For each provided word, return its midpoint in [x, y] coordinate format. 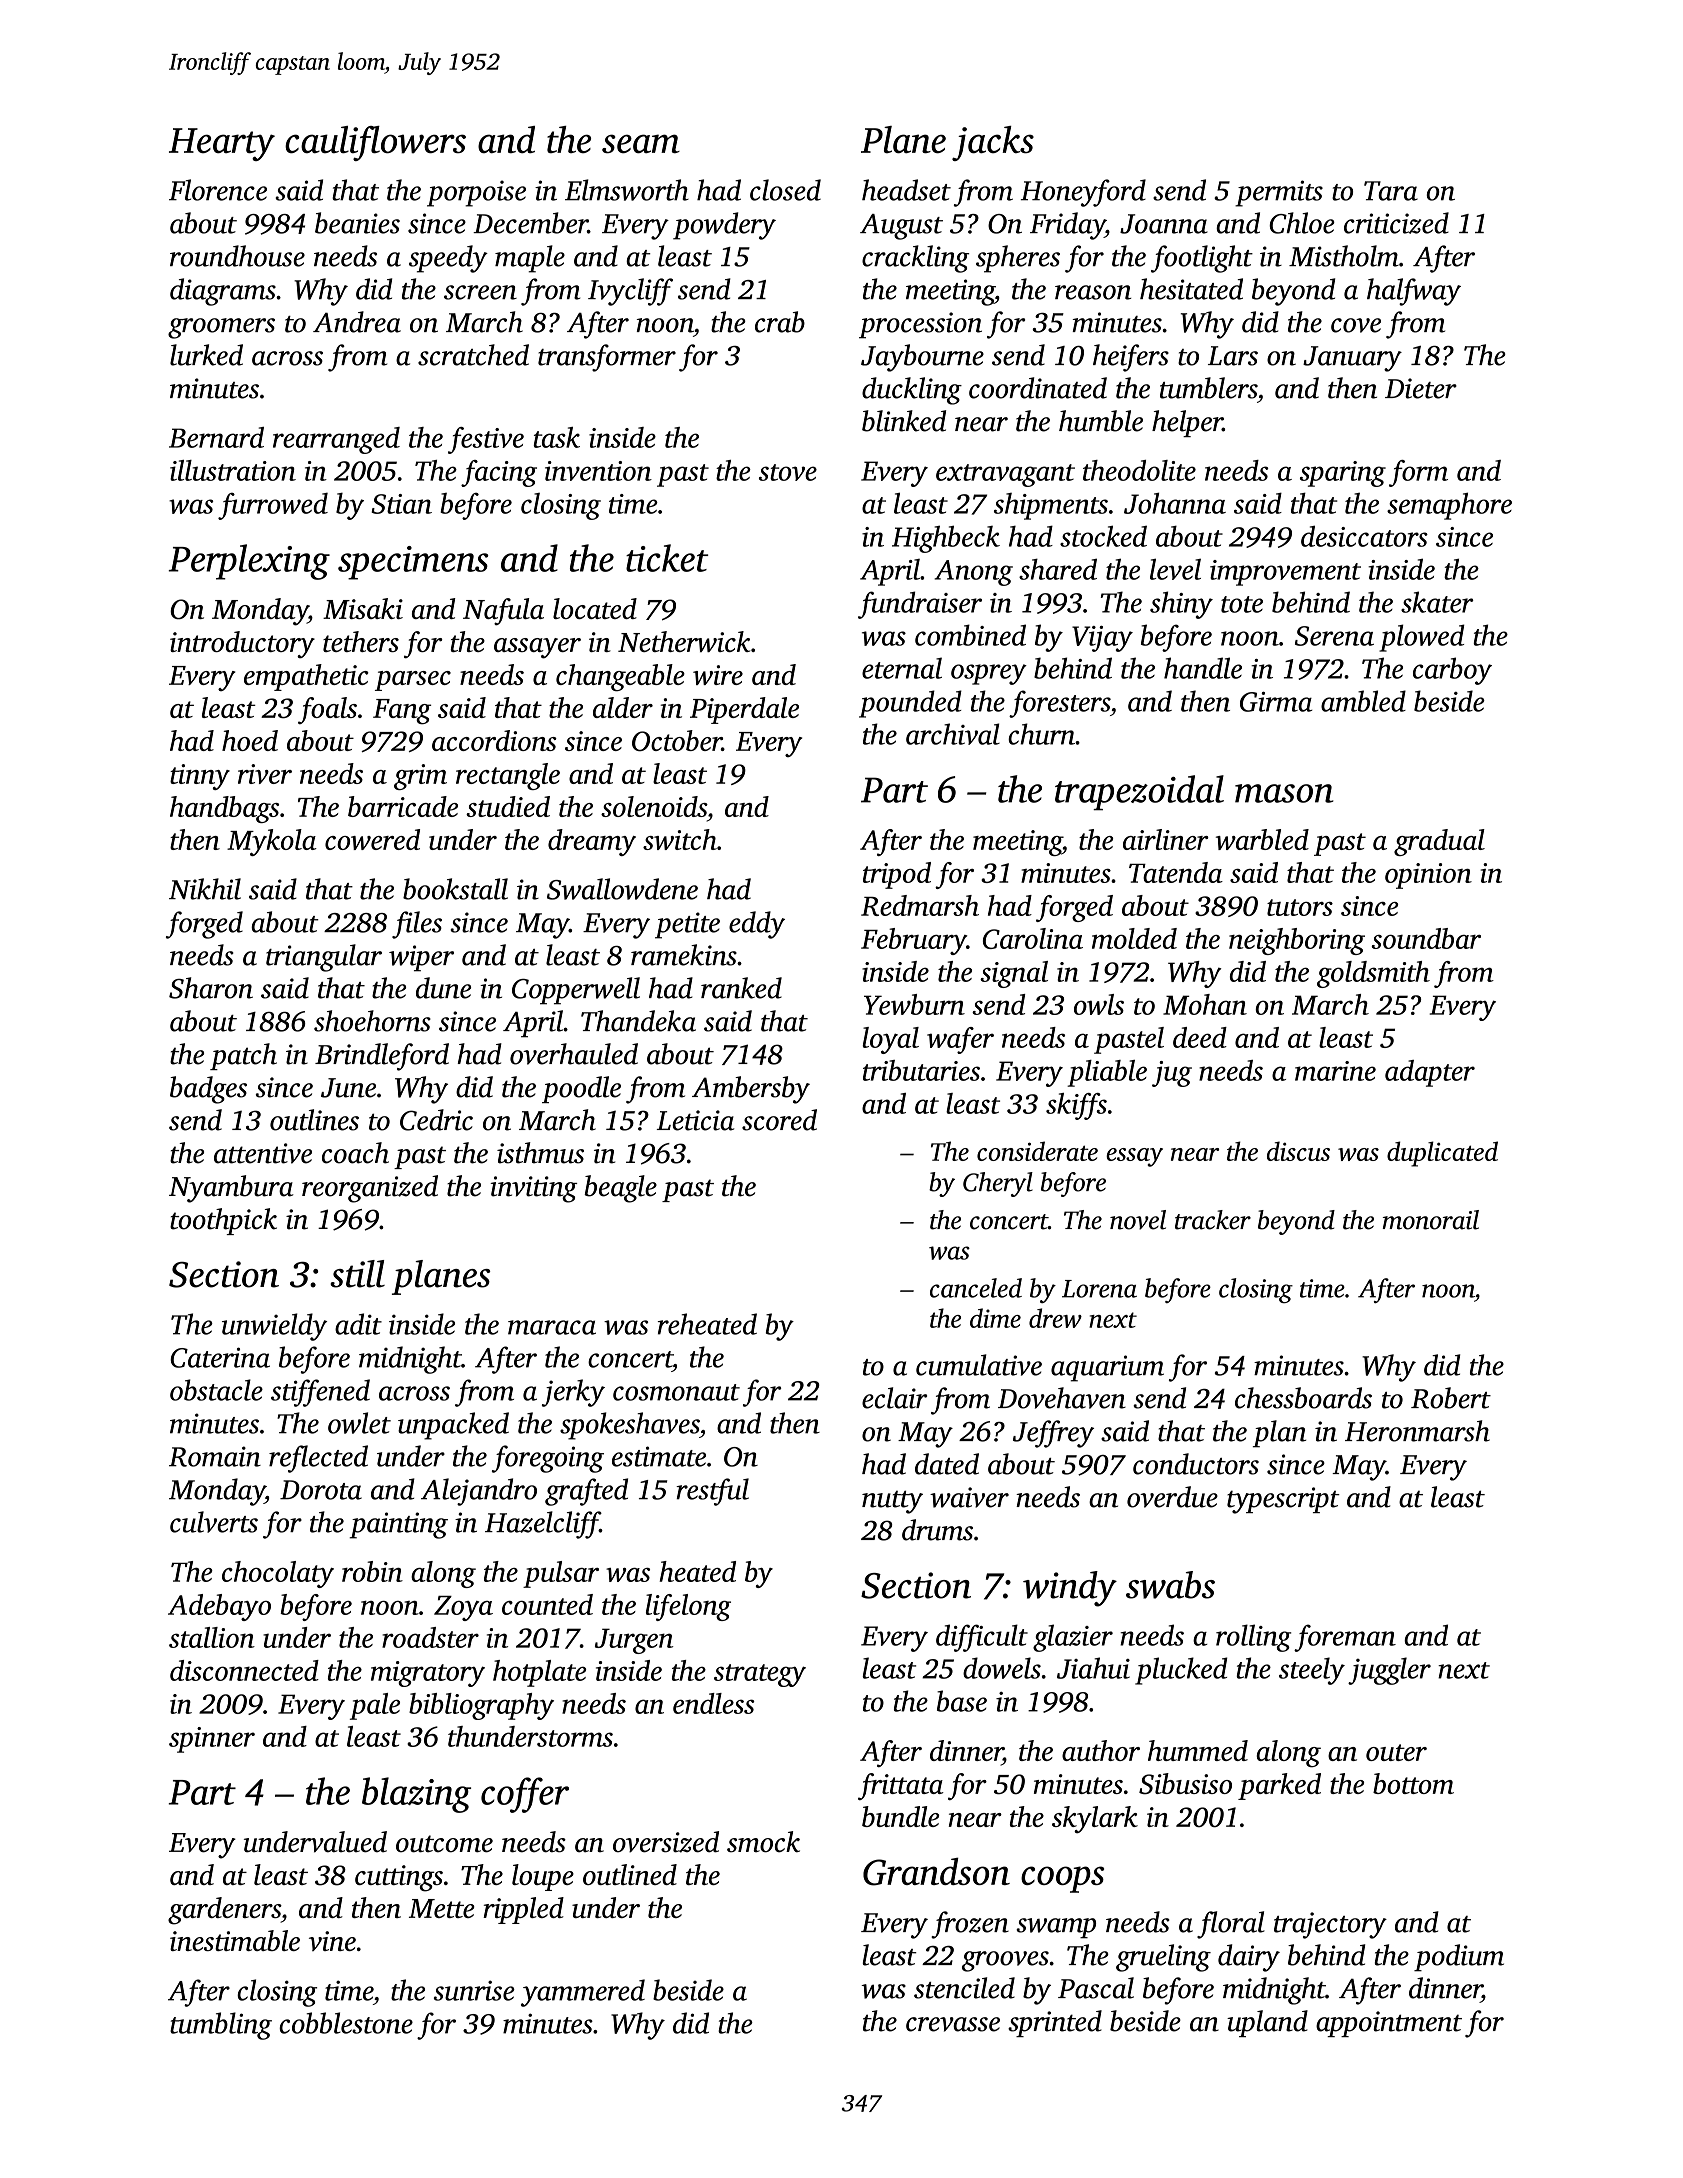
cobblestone [346, 2023]
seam [641, 143]
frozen [970, 1925]
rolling [1253, 1638]
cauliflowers [375, 143]
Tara [1391, 191]
